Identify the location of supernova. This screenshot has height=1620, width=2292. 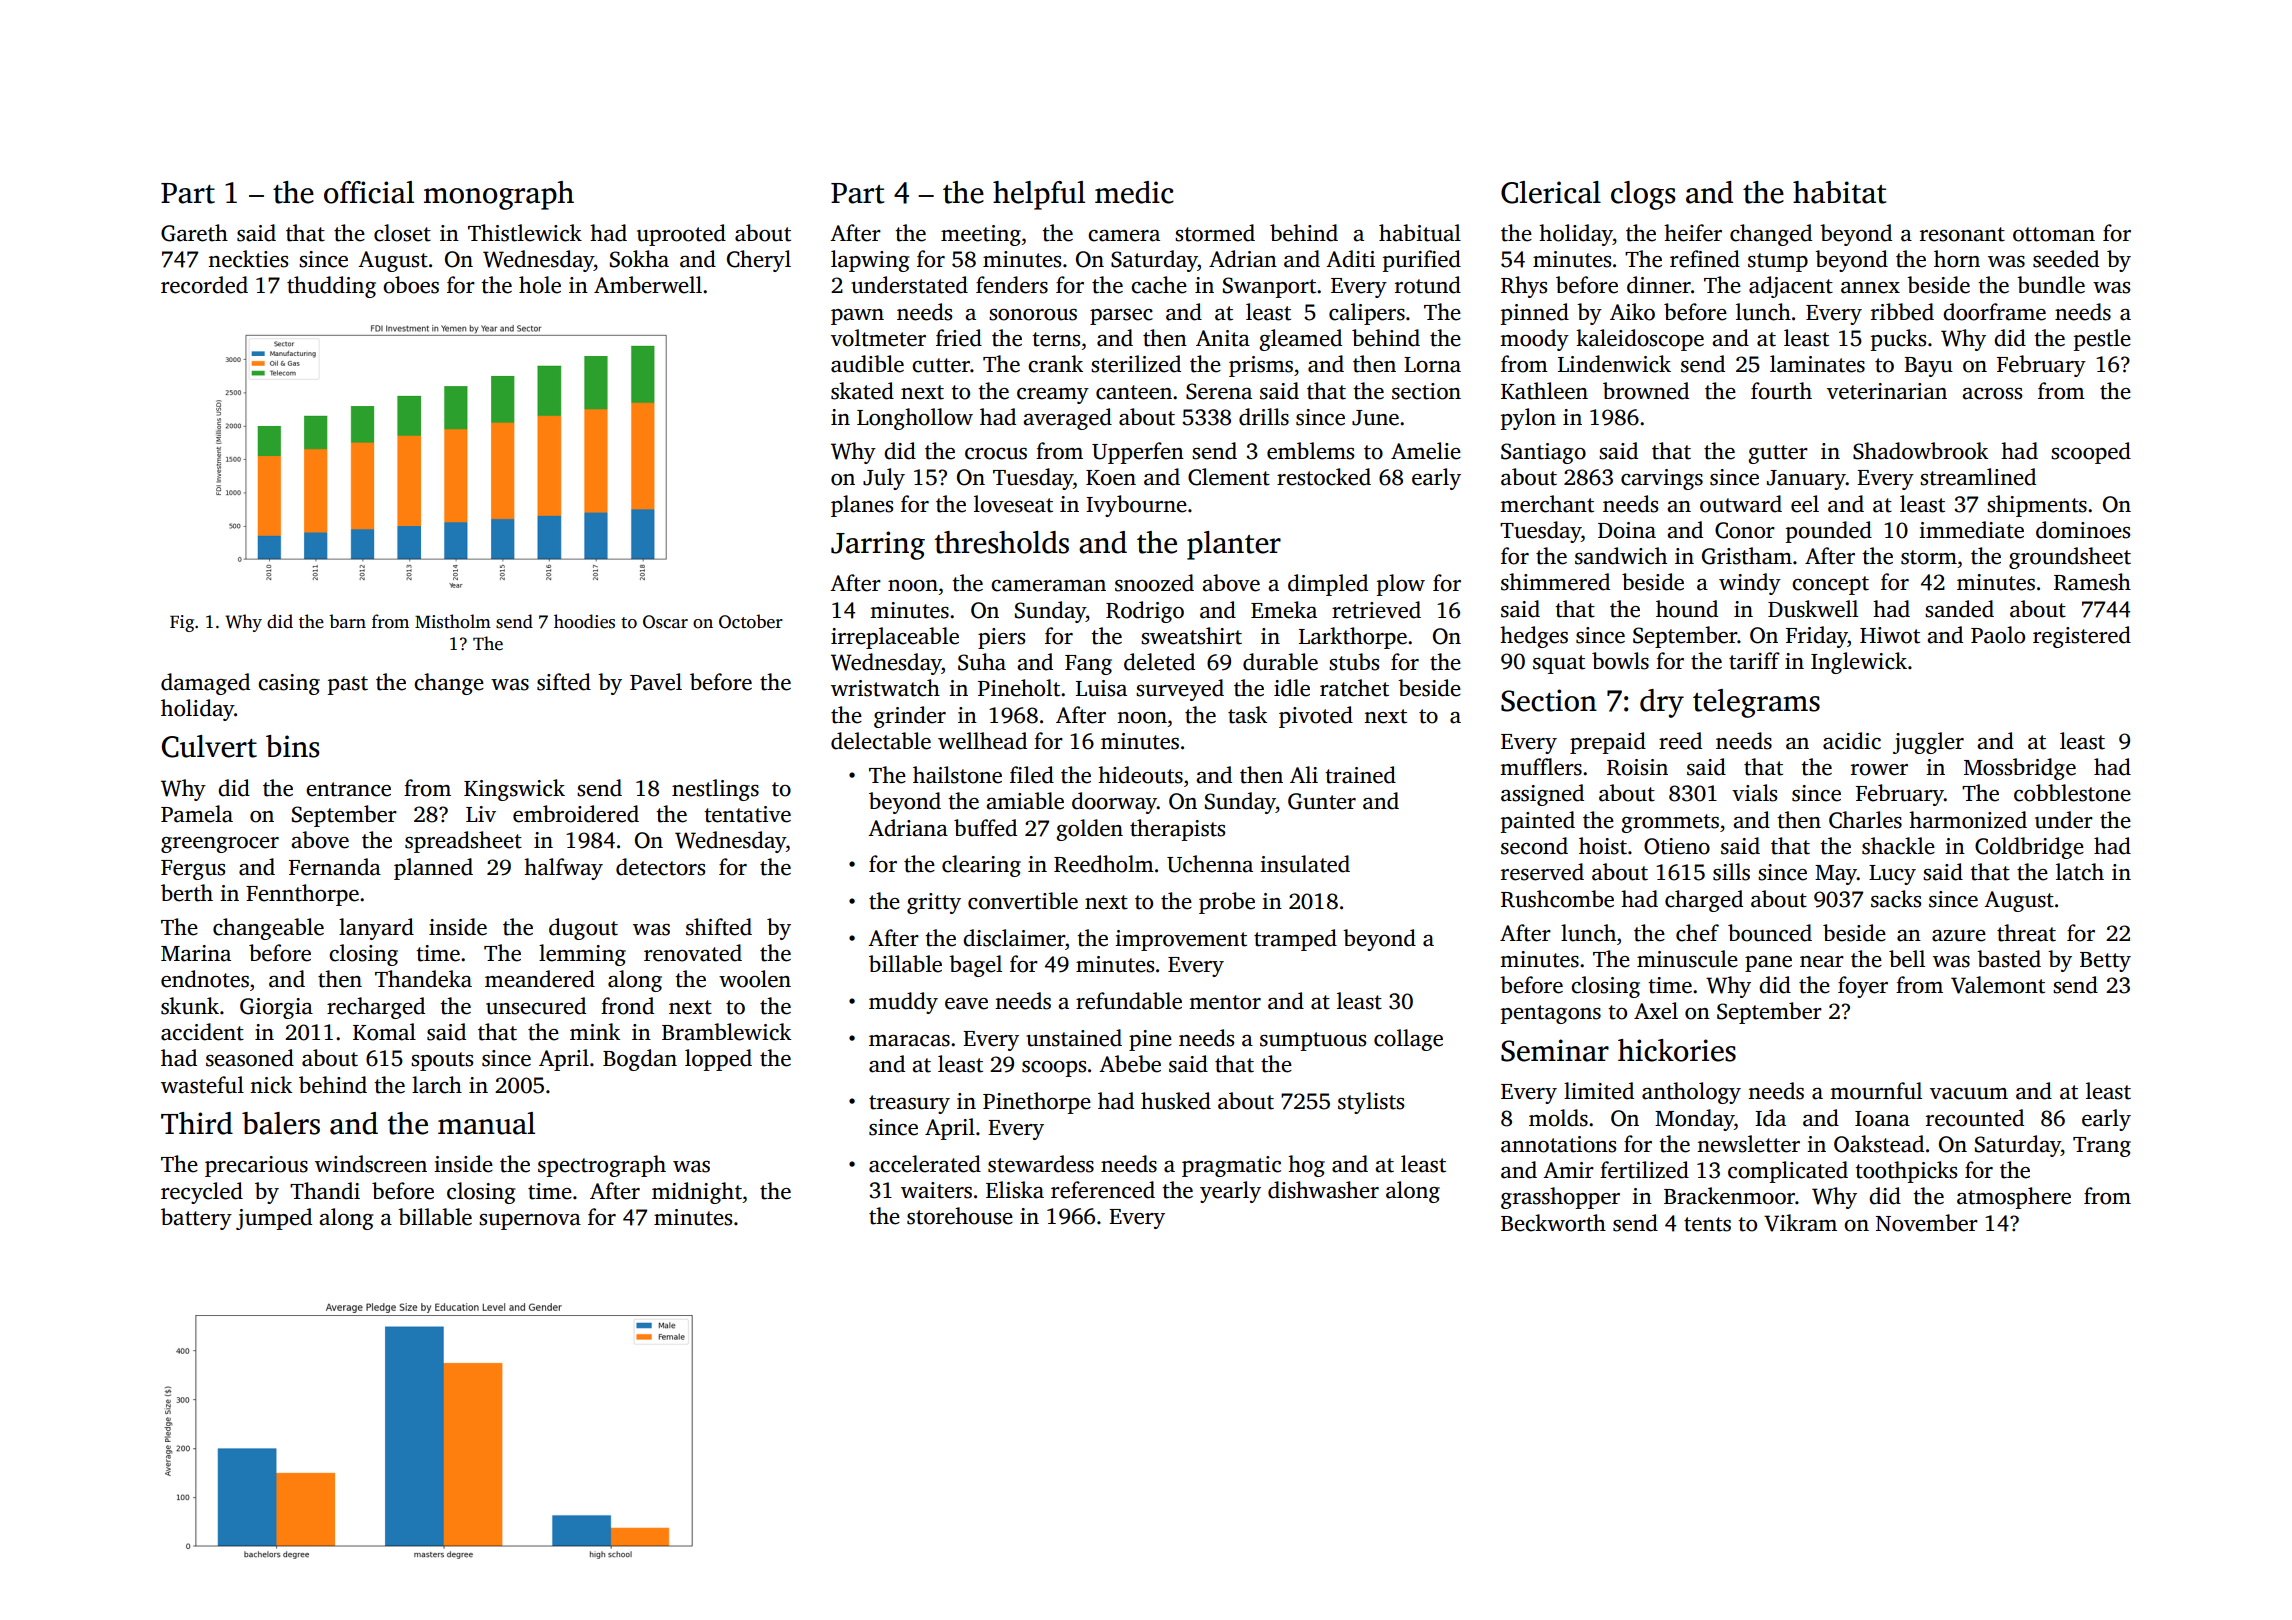
(530, 1222).
